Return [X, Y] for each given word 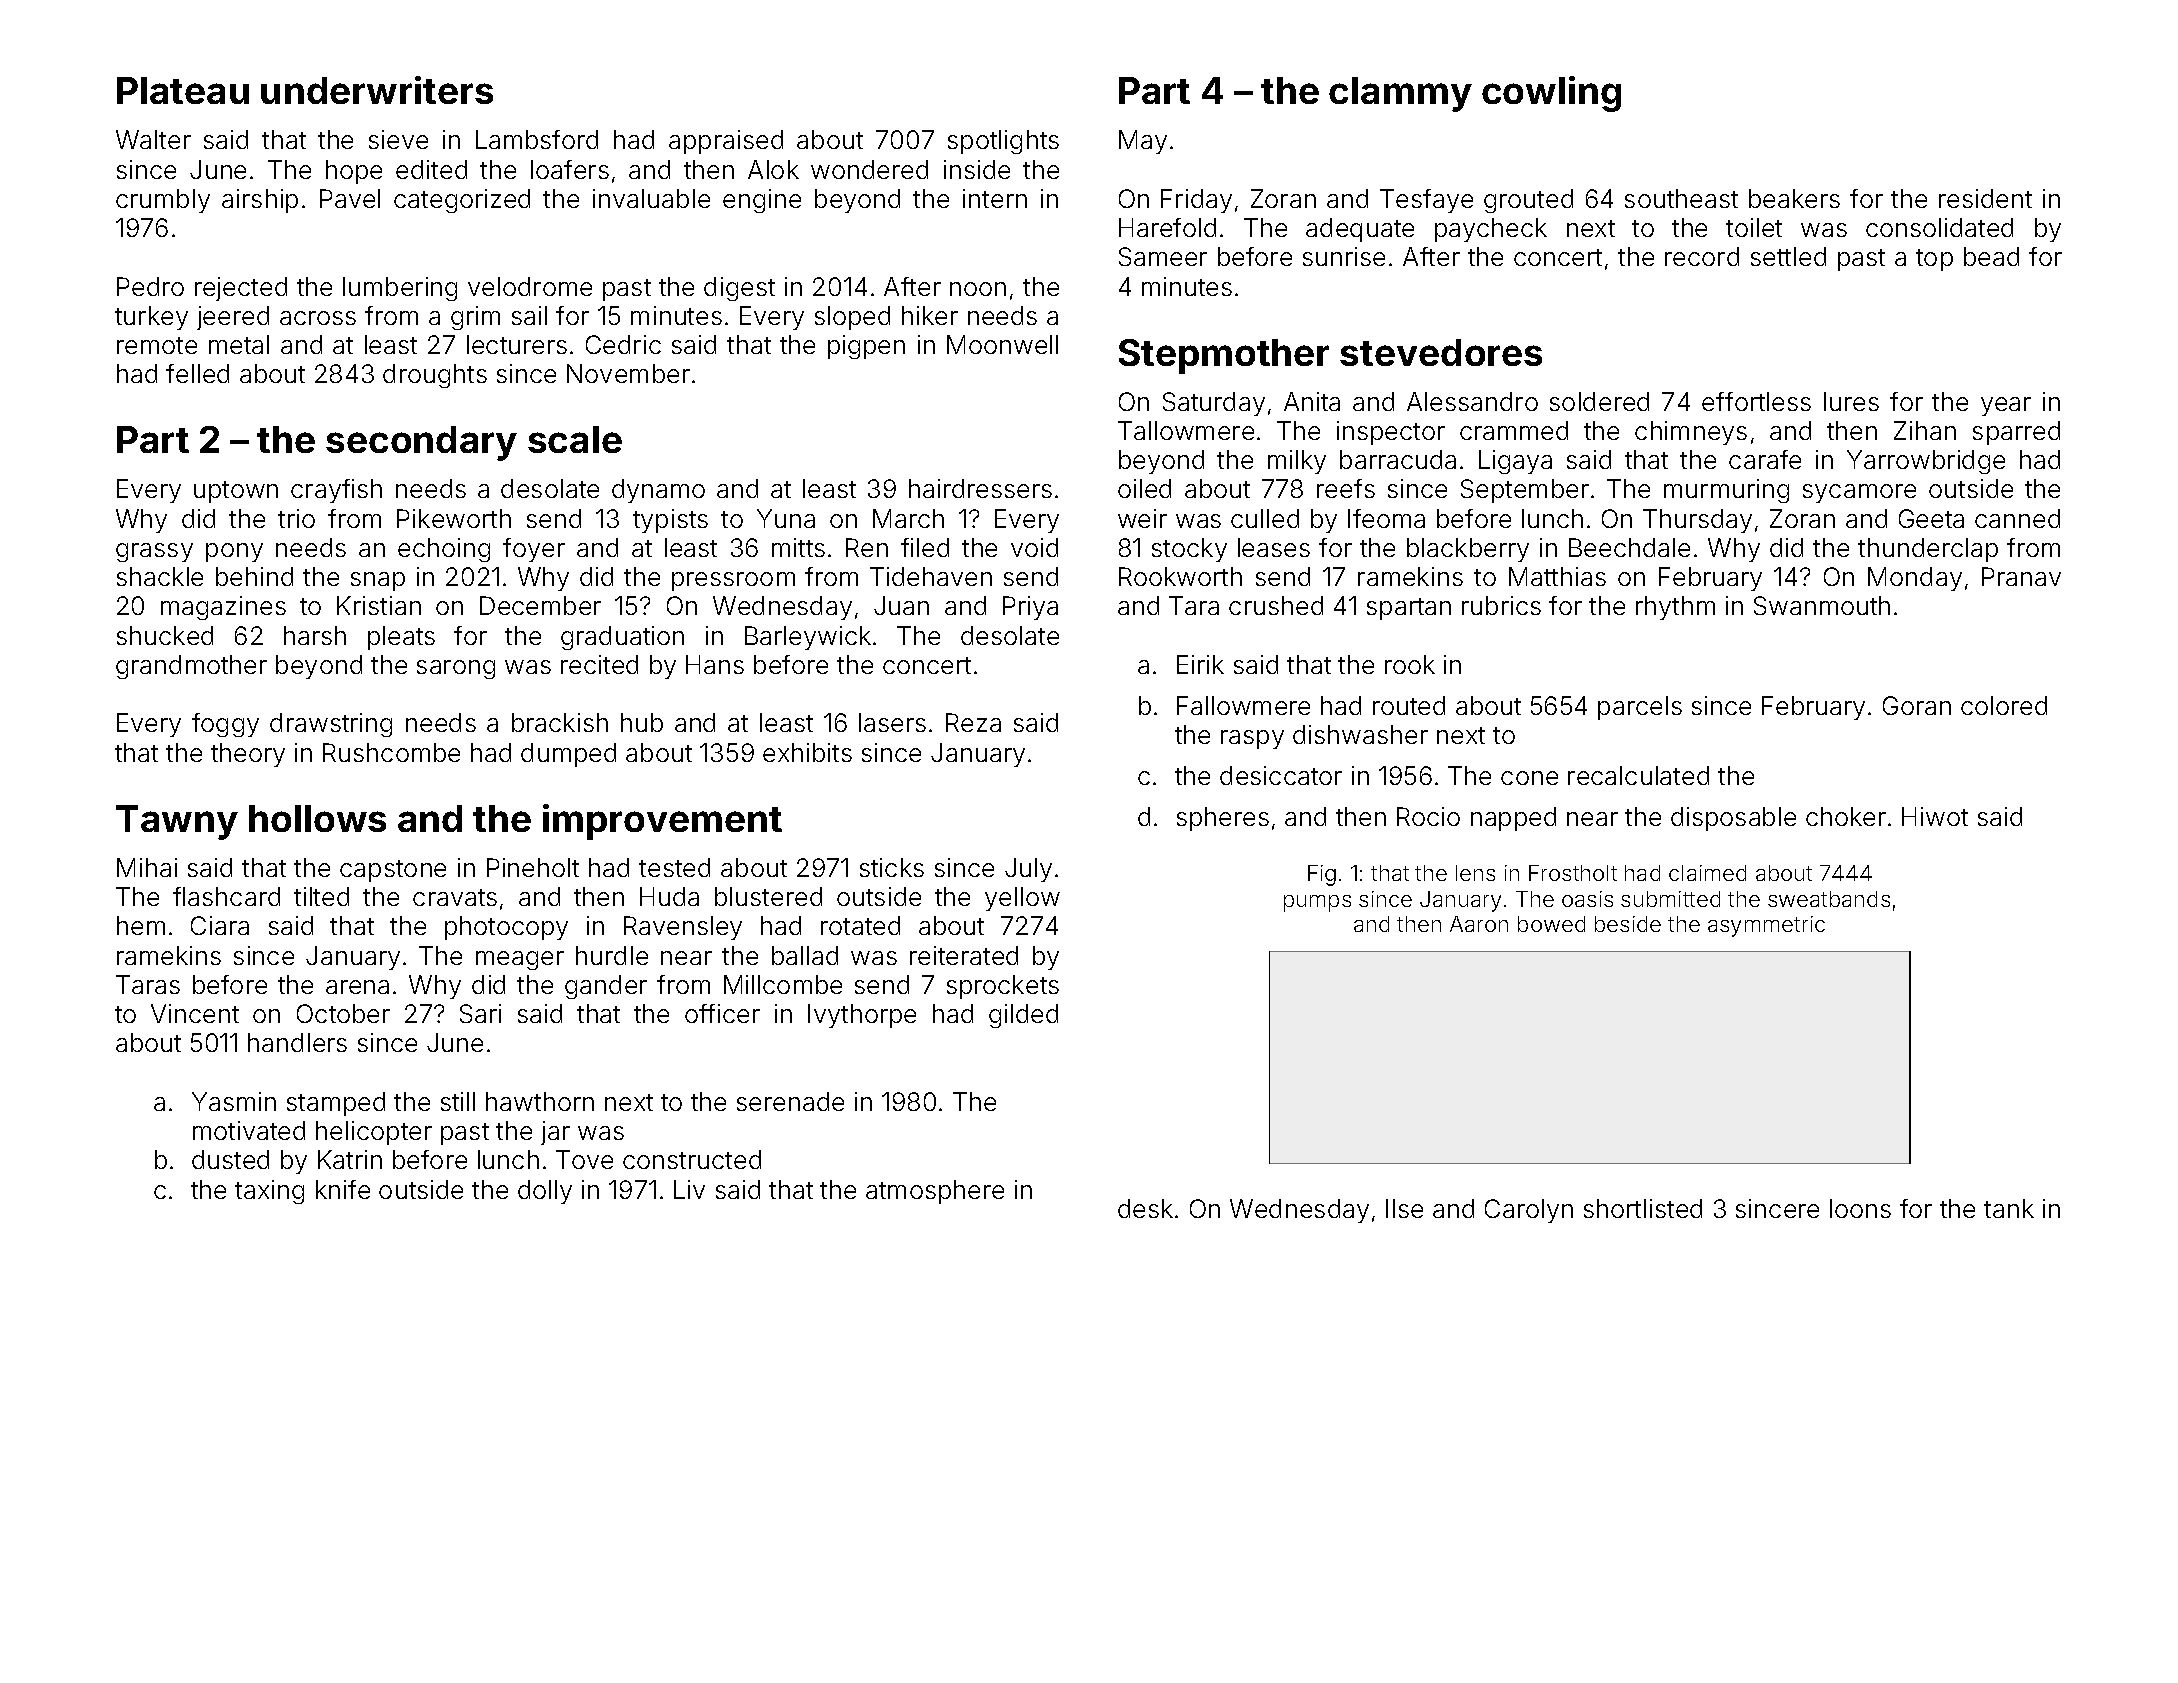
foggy [225, 725]
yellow [1022, 899]
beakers [1794, 198]
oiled [1144, 488]
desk [1145, 1208]
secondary [421, 443]
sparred [2016, 433]
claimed [1707, 873]
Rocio [1428, 816]
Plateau [183, 90]
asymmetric [1766, 926]
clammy [1400, 94]
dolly [545, 1192]
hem [141, 925]
